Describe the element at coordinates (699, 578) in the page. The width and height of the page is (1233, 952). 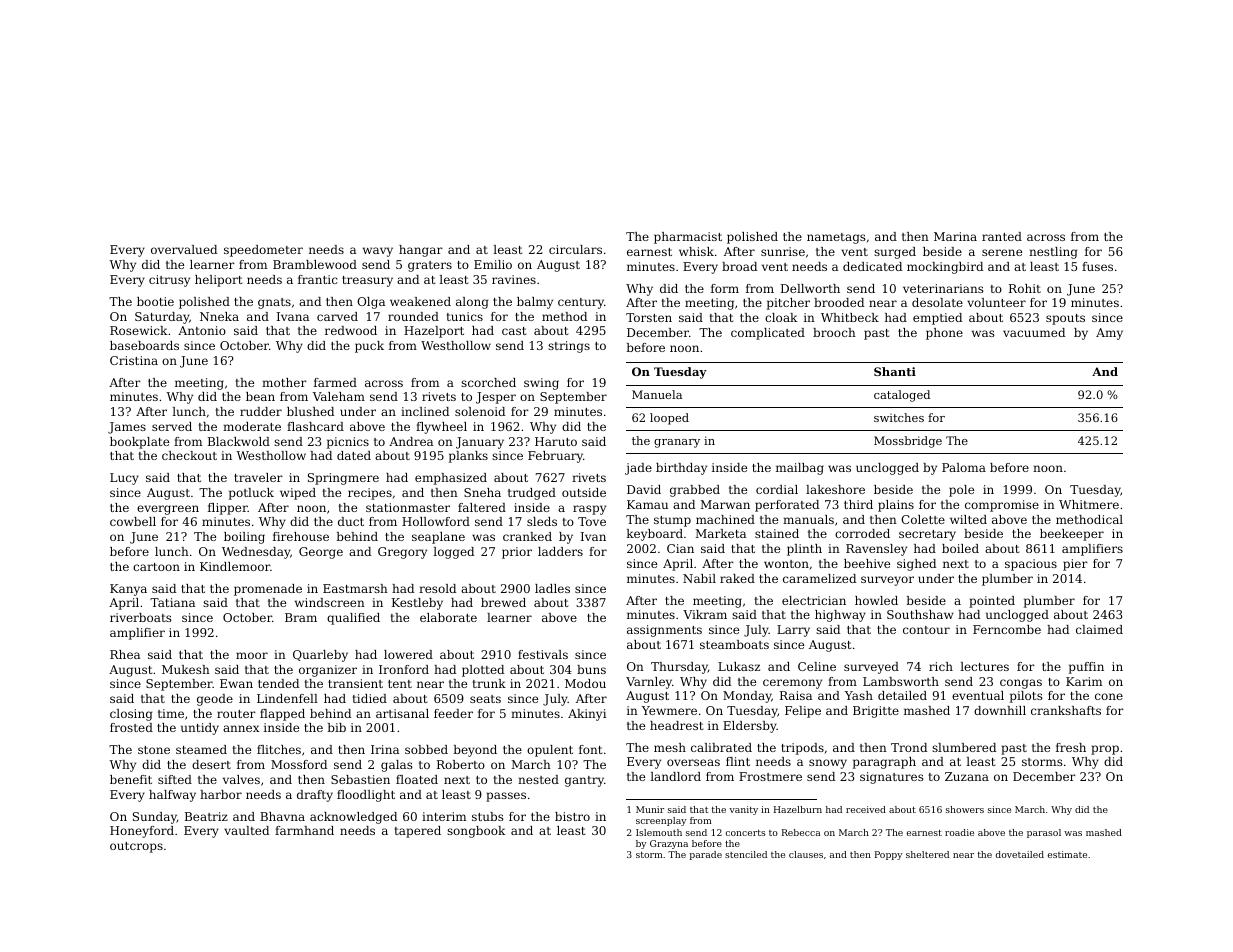
I see `Nabil` at that location.
